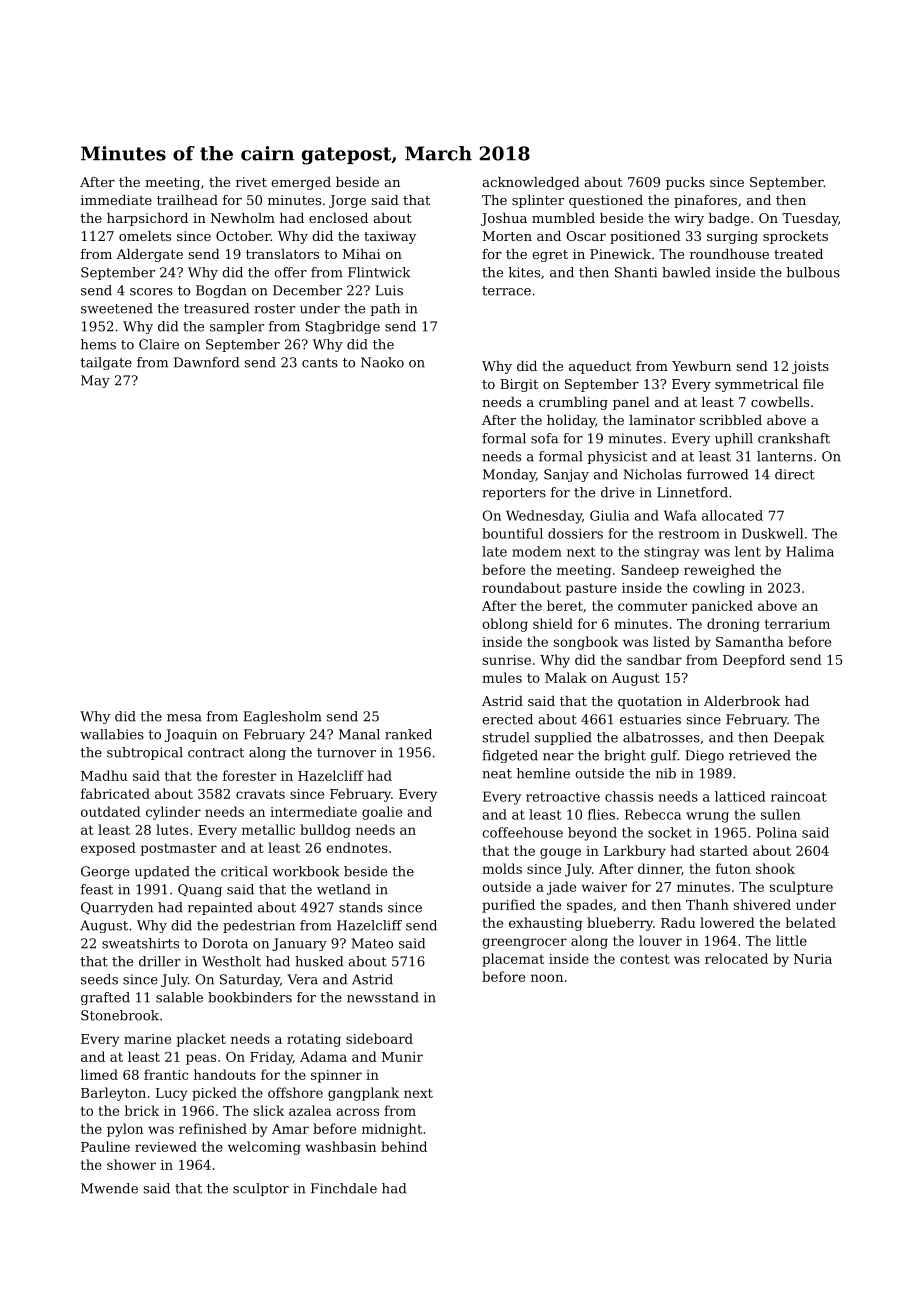  What do you see at coordinates (344, 1188) in the screenshot?
I see `Finchdale` at bounding box center [344, 1188].
